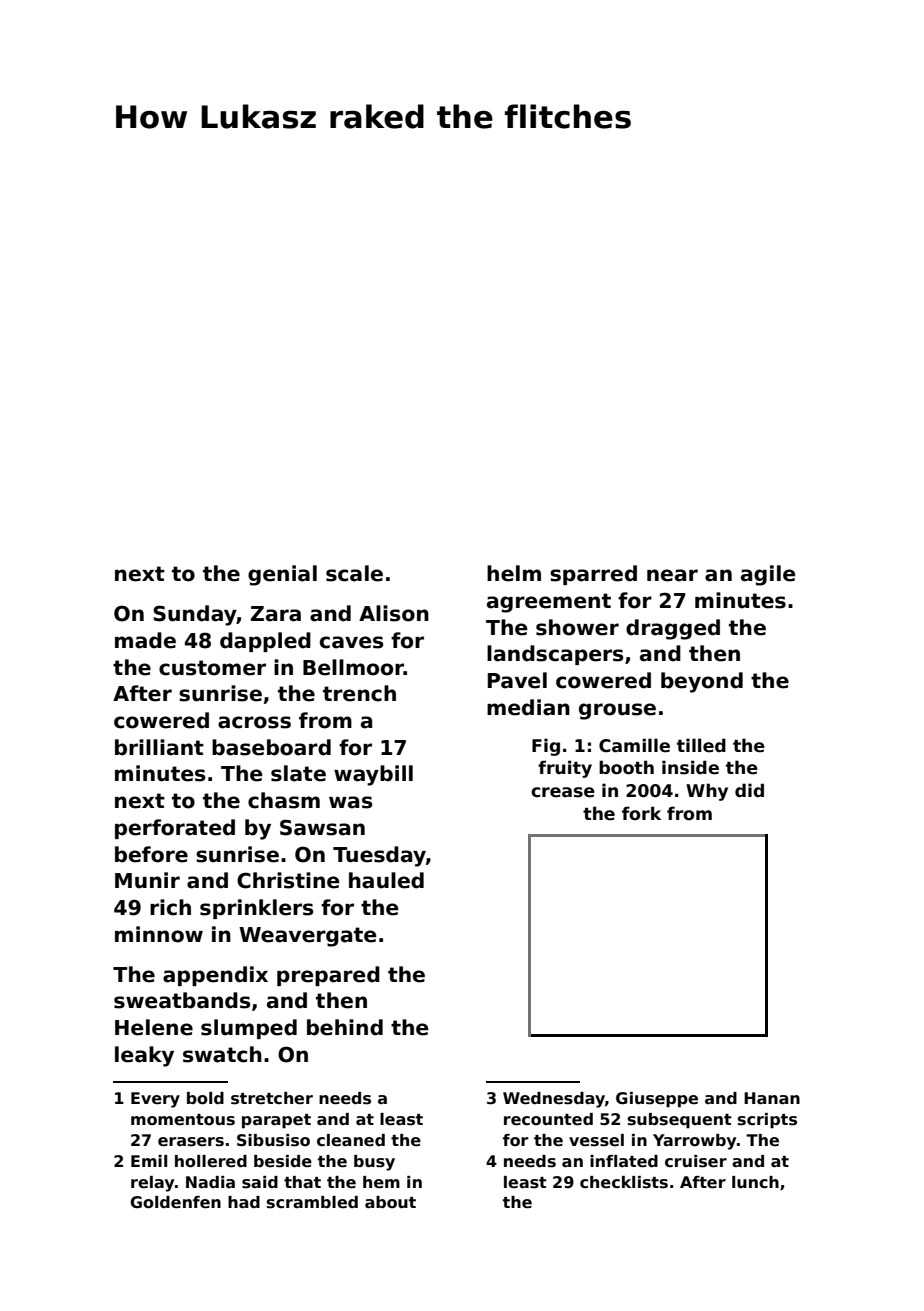  I want to click on had, so click(244, 1202).
